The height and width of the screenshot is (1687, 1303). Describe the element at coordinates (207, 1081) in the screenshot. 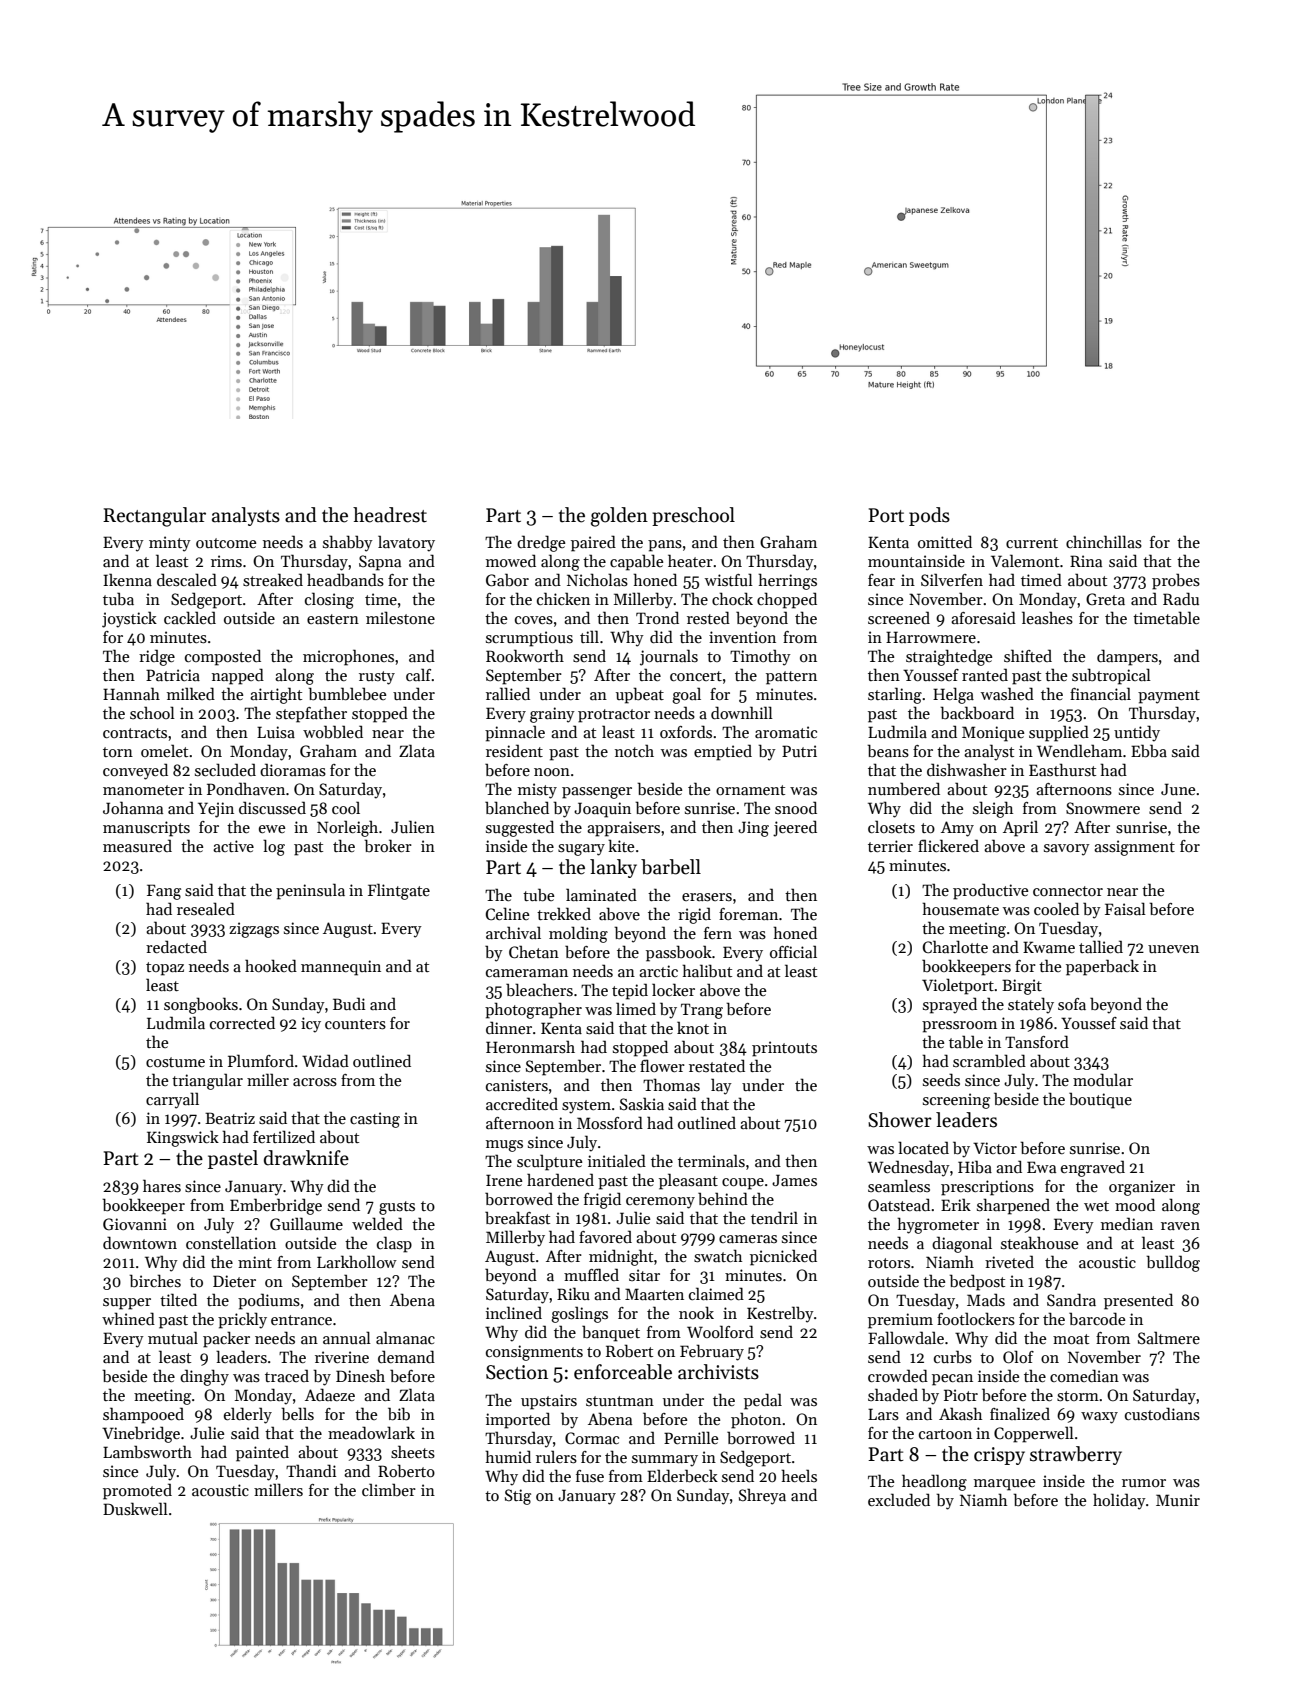

I see `triangular` at that location.
